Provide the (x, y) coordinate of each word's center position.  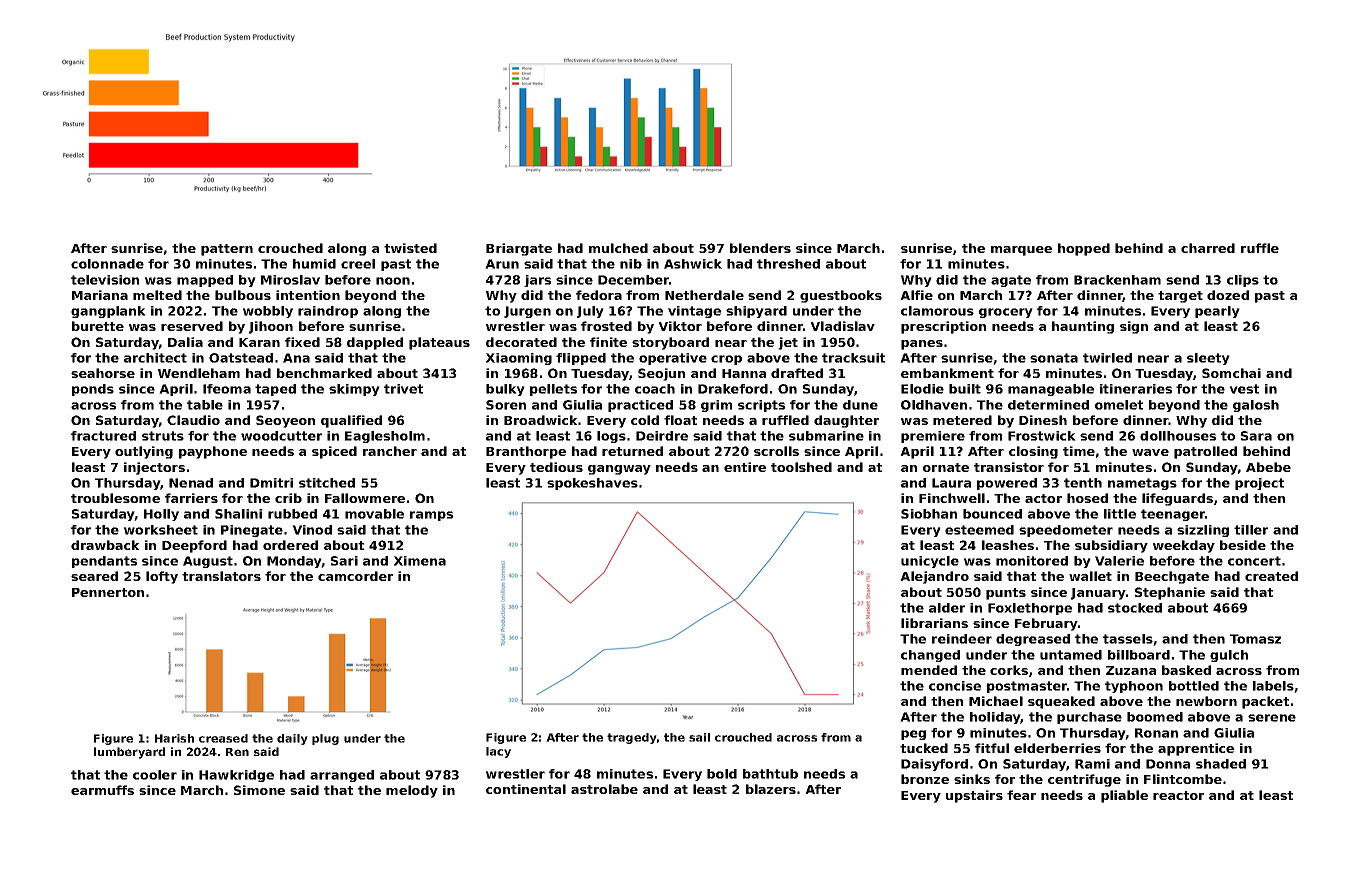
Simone (259, 790)
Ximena (420, 561)
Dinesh (1043, 420)
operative (673, 359)
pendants (104, 562)
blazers (771, 789)
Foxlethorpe (1030, 609)
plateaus (439, 343)
